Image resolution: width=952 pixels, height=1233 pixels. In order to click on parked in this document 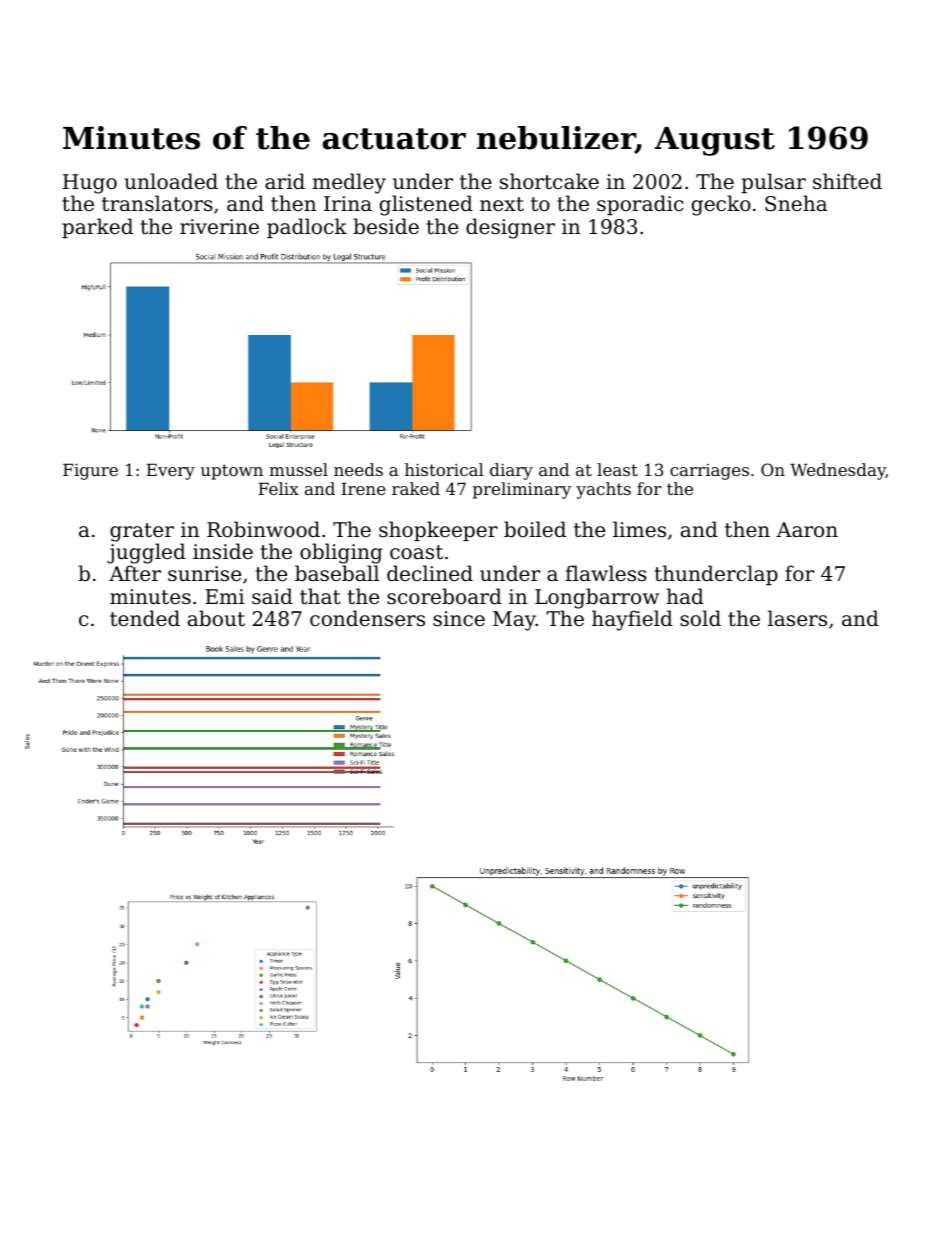, I will do `click(97, 228)`.
